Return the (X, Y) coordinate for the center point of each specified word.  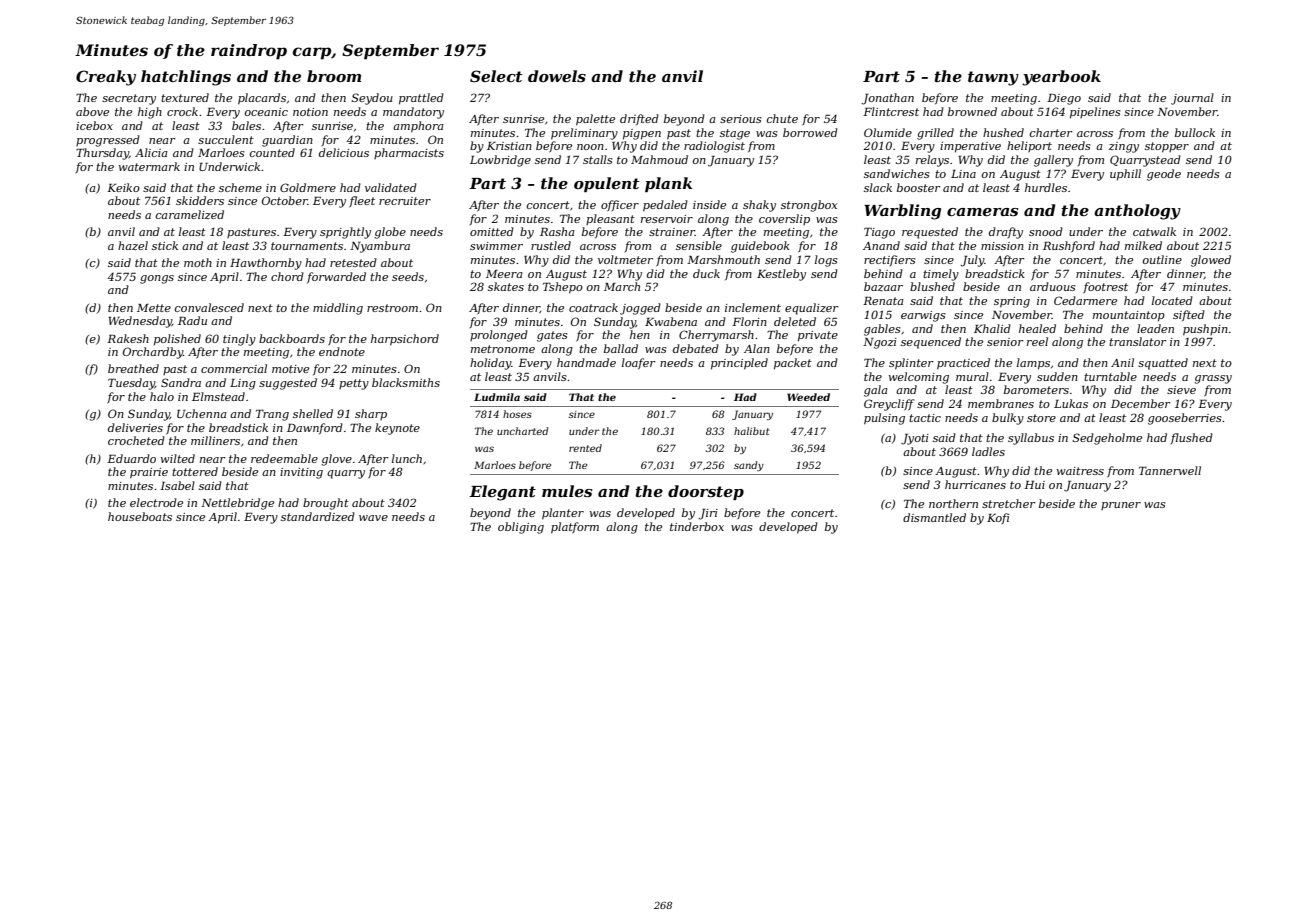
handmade (586, 362)
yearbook (1061, 78)
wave (373, 518)
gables (882, 330)
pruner (1121, 506)
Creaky (106, 78)
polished (177, 340)
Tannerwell (1170, 470)
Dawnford (315, 428)
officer (620, 206)
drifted (639, 119)
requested (930, 233)
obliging (521, 528)
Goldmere (308, 187)
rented (585, 448)
